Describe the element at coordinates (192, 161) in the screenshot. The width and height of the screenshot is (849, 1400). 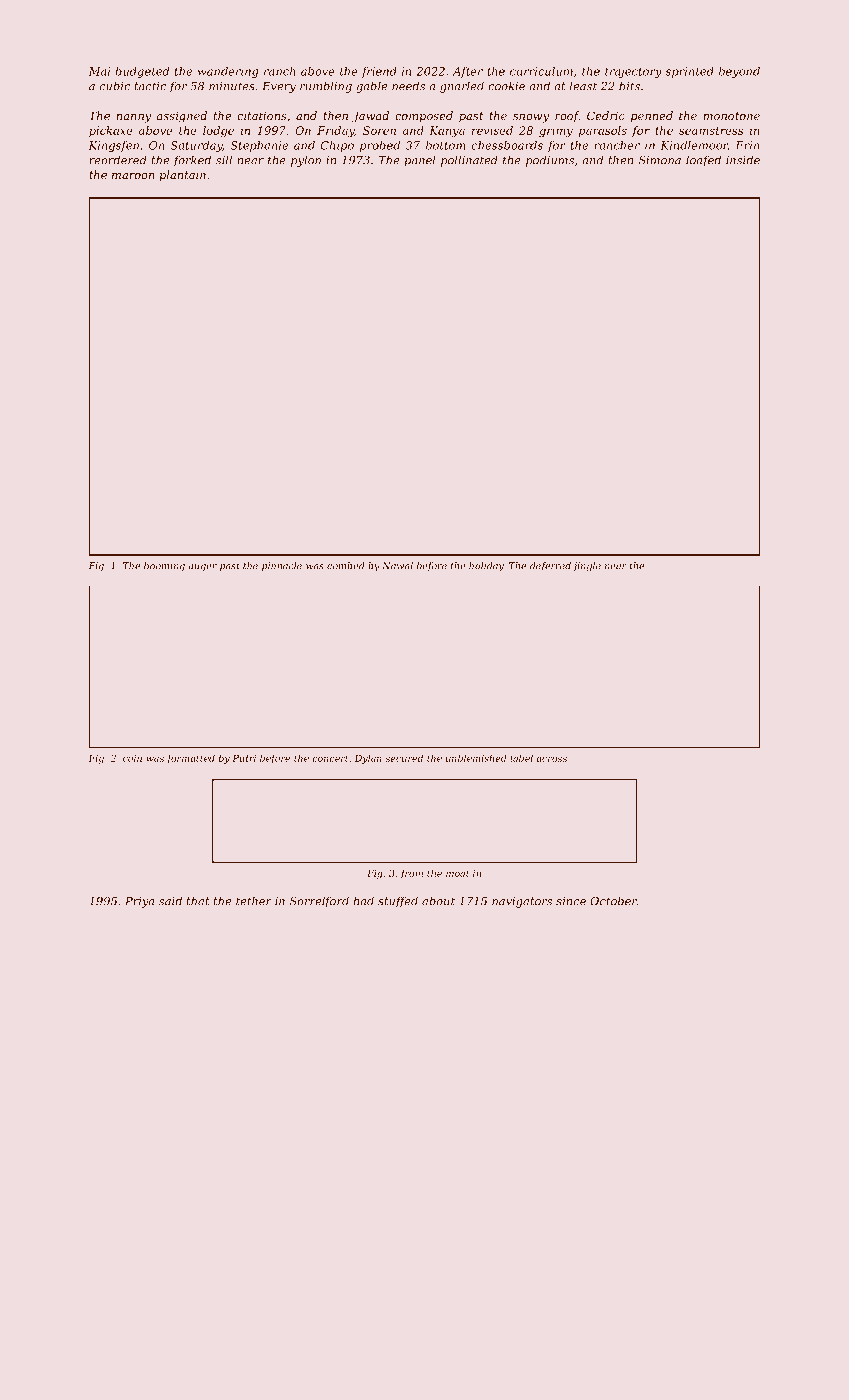
I see `forked` at that location.
